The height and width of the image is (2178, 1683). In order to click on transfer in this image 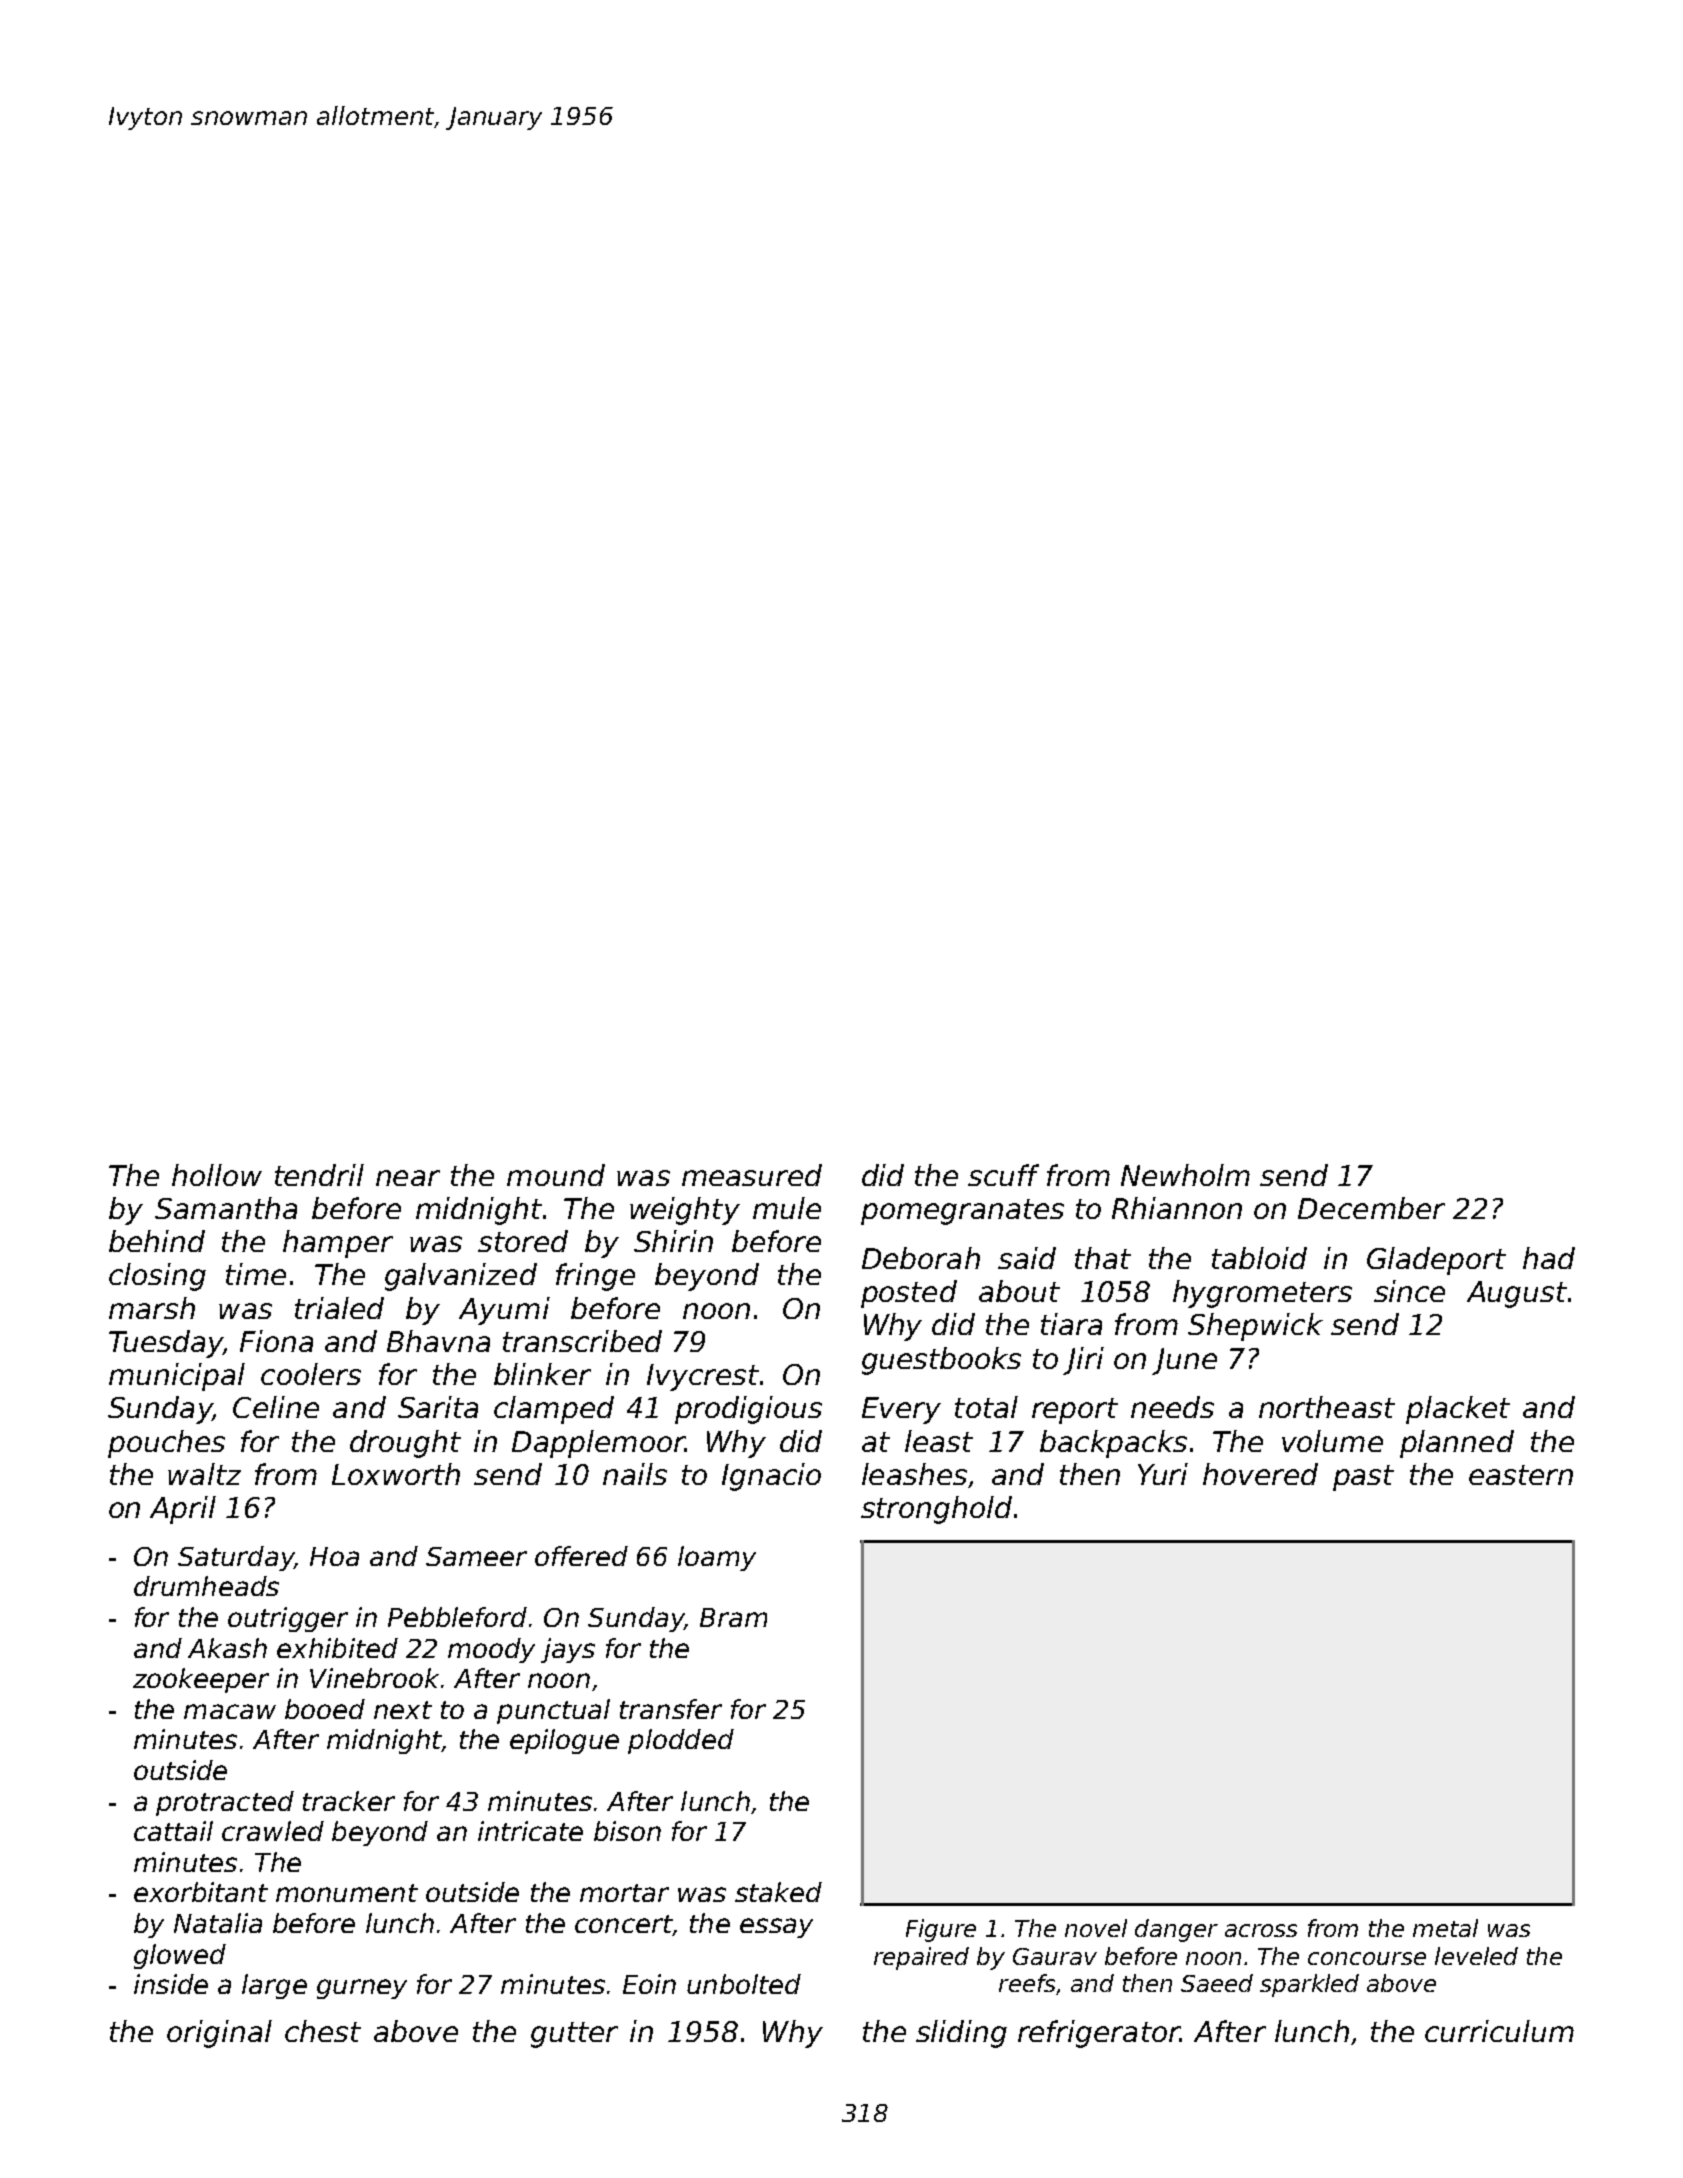, I will do `click(671, 1709)`.
